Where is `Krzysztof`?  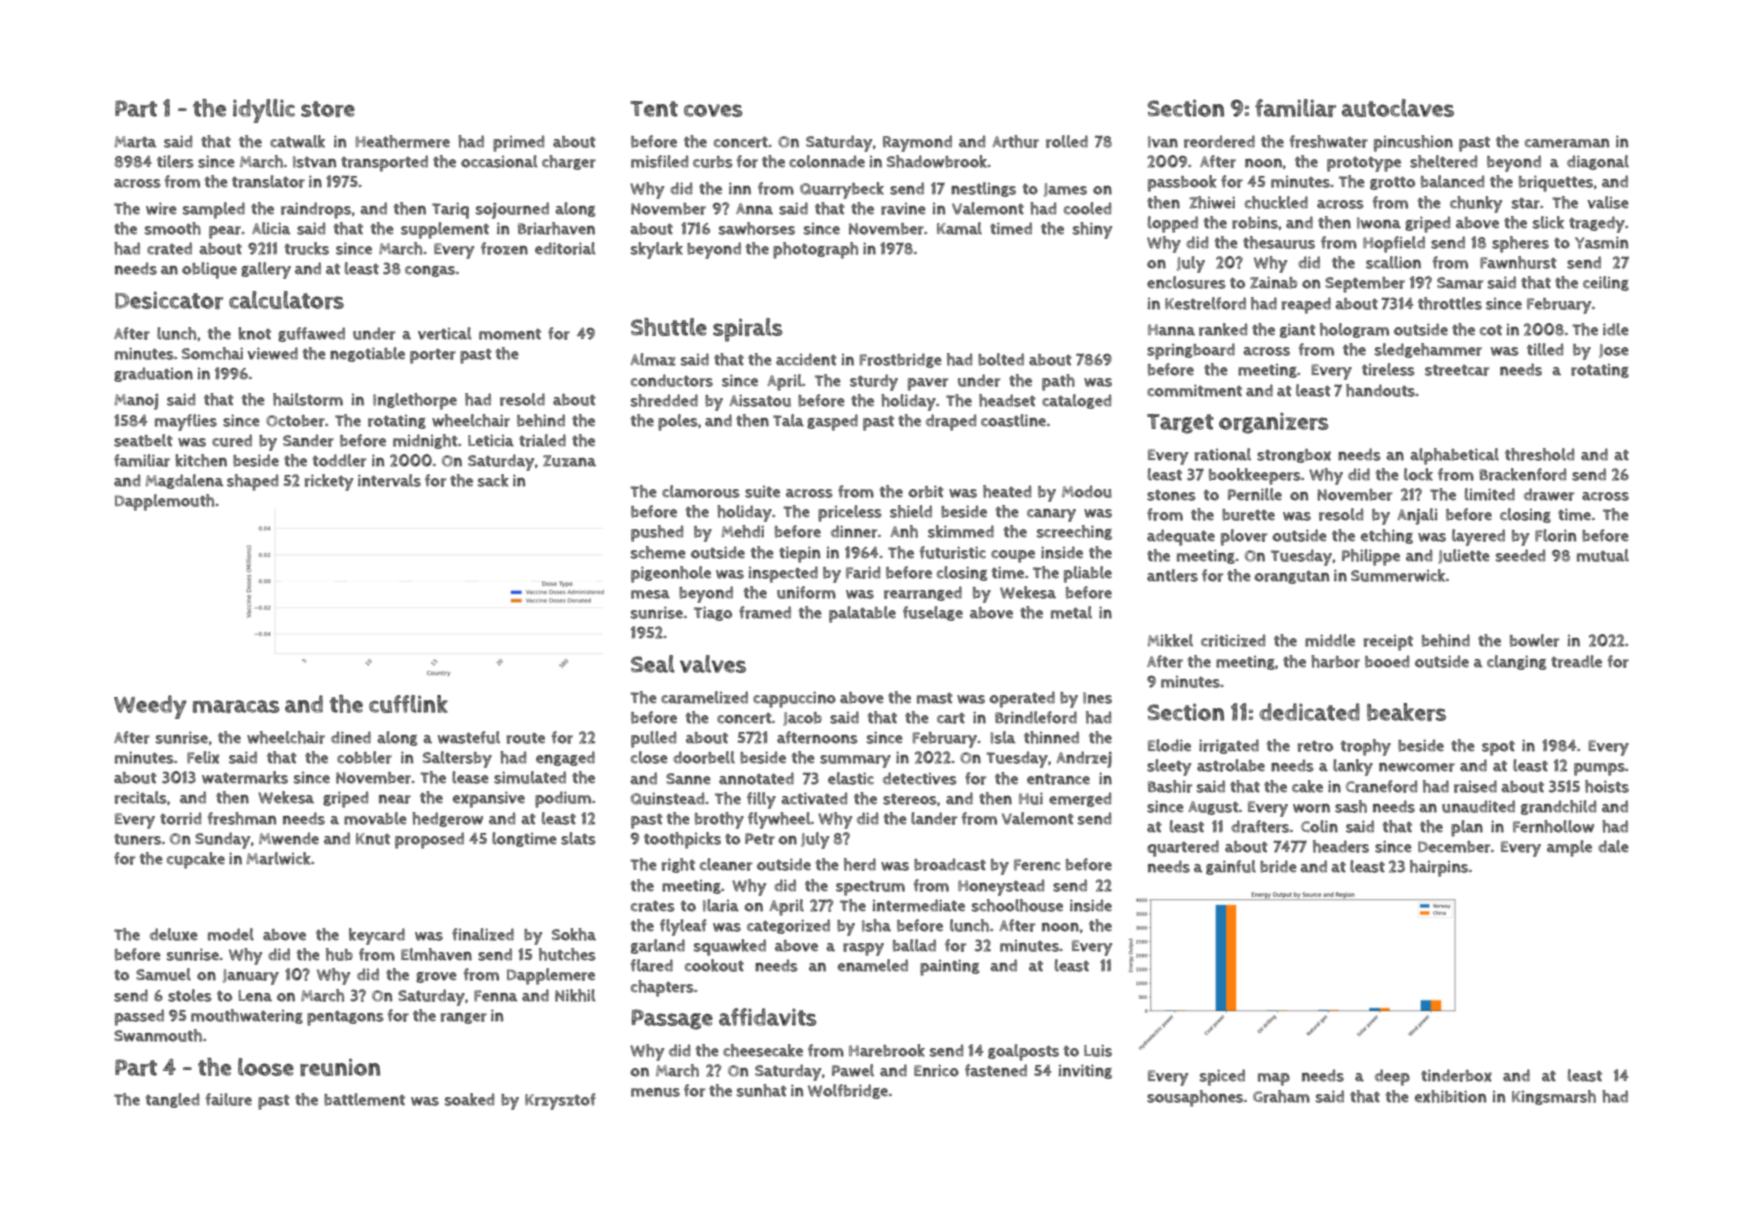
Krzysztof is located at coordinates (560, 1101).
